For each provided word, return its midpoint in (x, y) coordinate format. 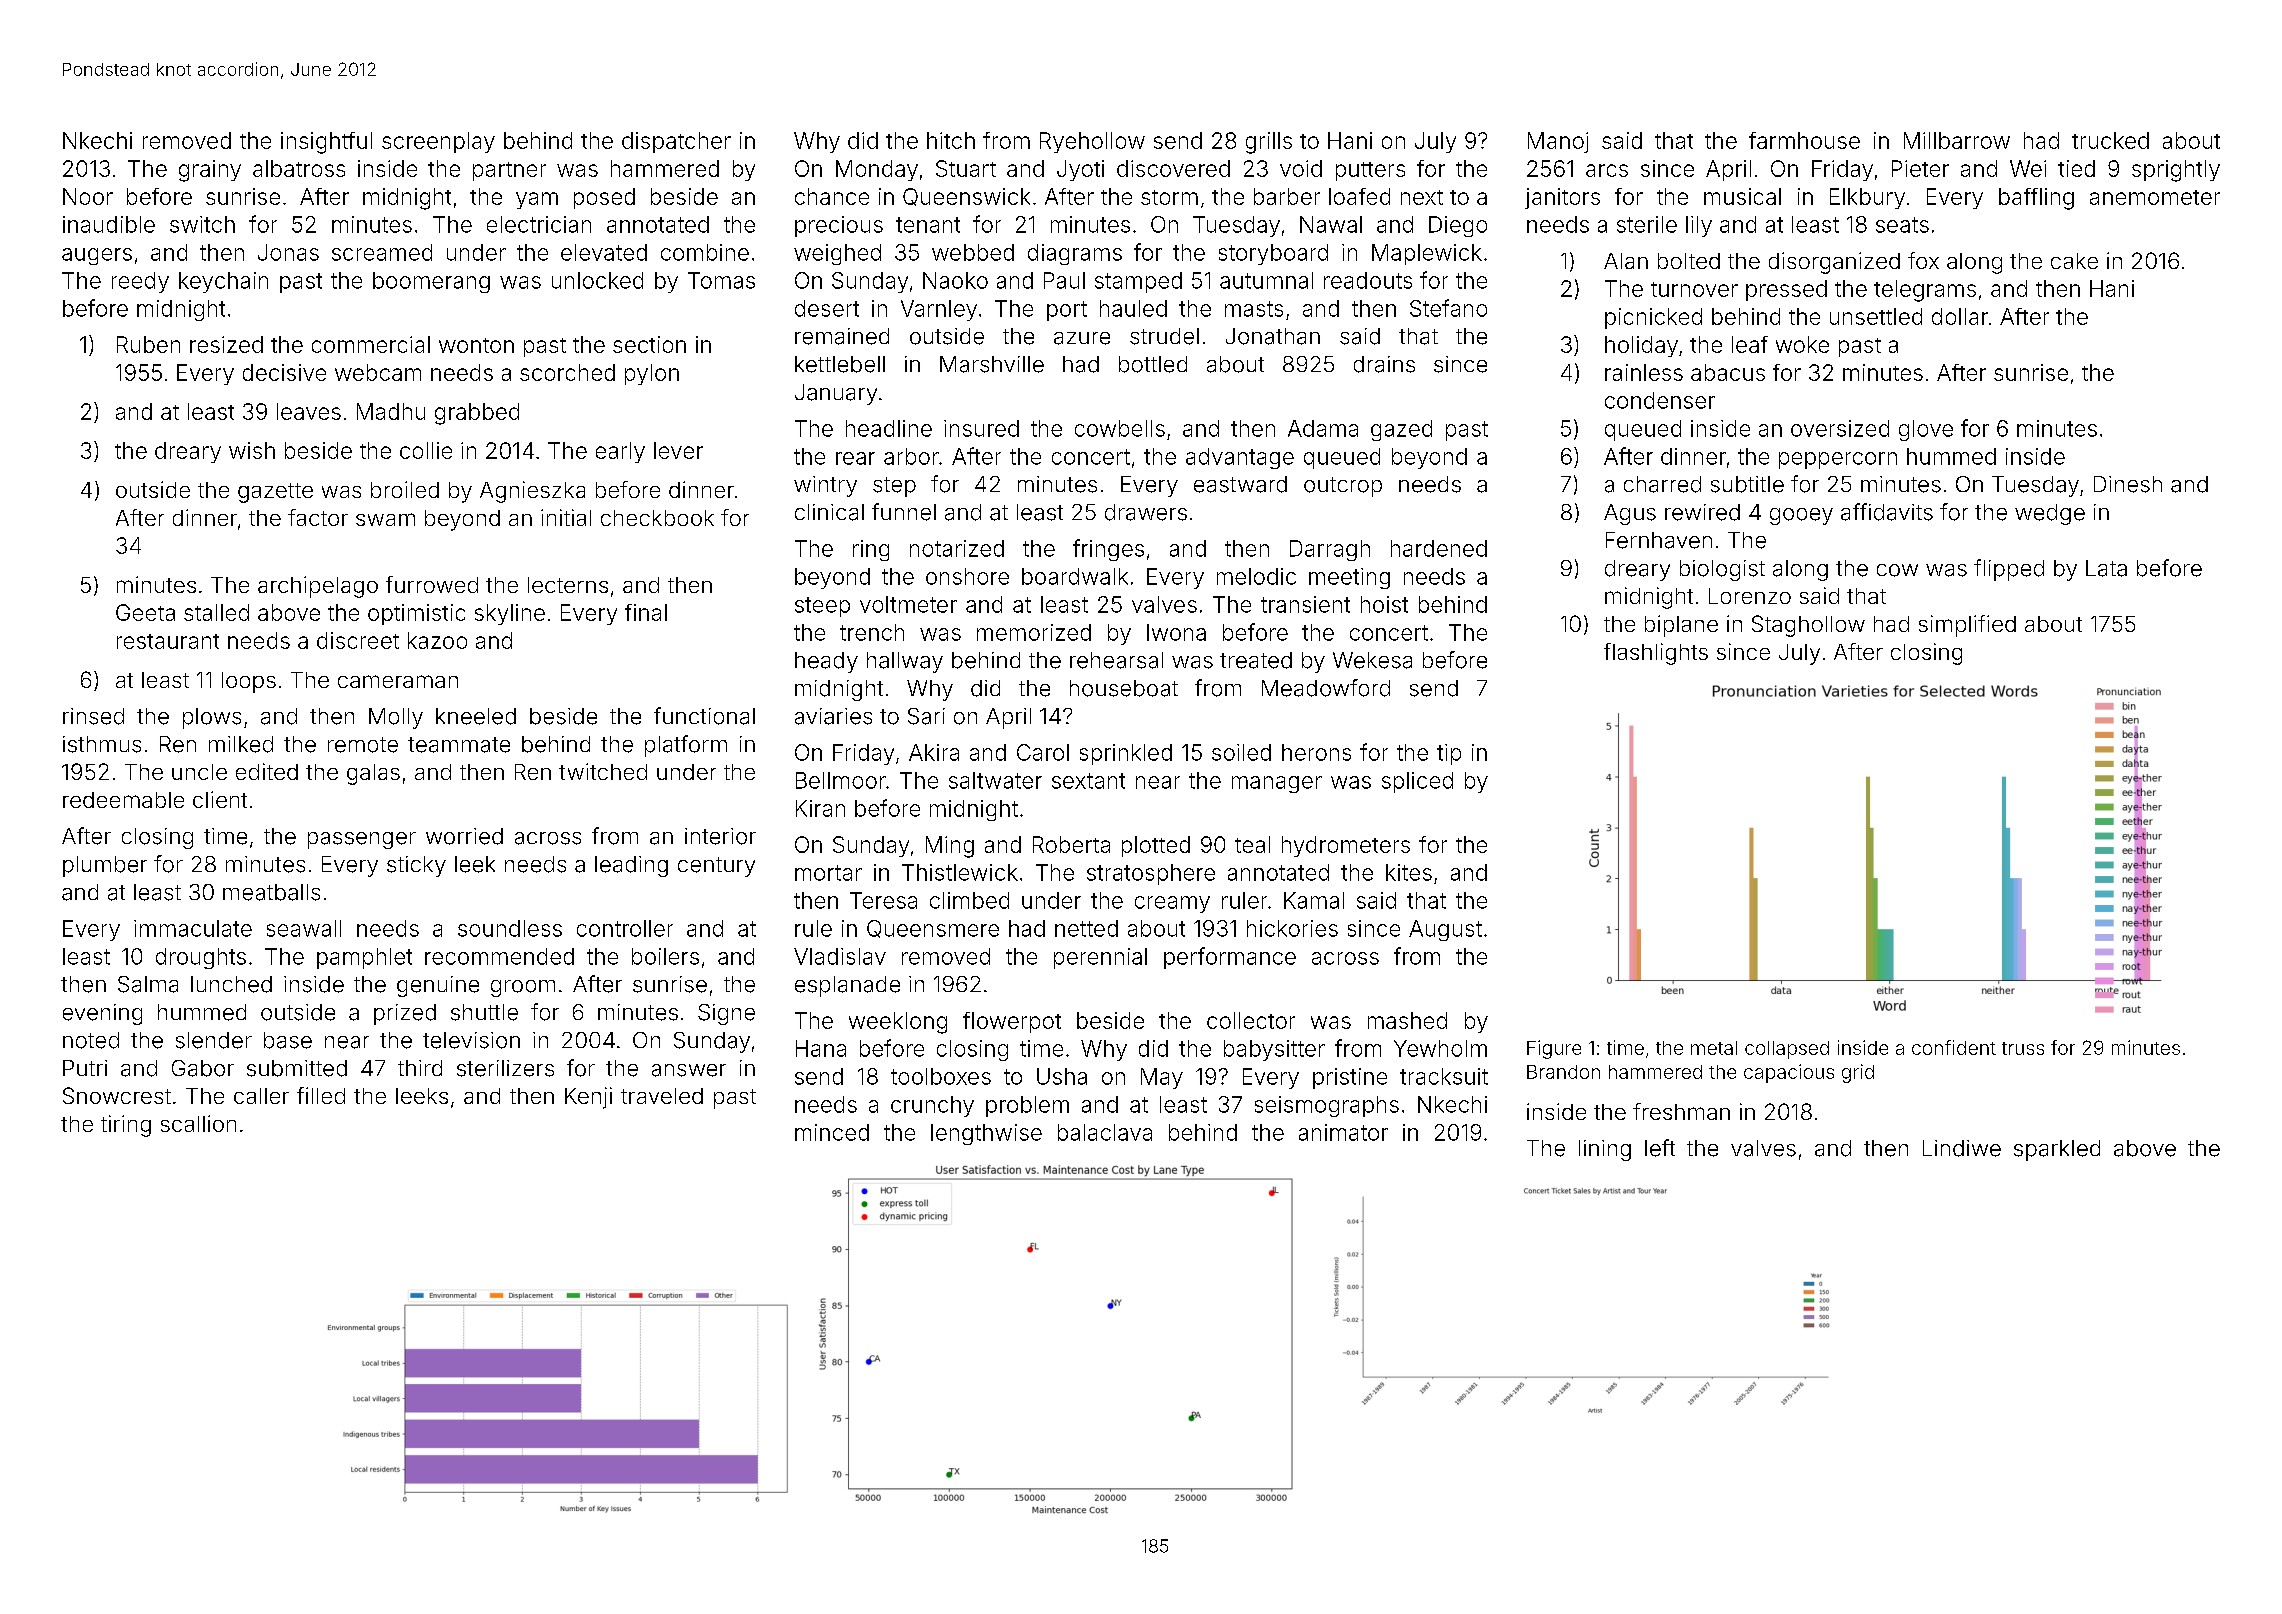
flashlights (1656, 654)
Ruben (148, 344)
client (220, 799)
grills (1269, 143)
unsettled (1876, 316)
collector (1251, 1020)
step (894, 487)
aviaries (833, 716)
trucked (2110, 140)
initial (566, 517)
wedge (2050, 514)
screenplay (438, 142)
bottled (1153, 364)
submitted (297, 1068)
